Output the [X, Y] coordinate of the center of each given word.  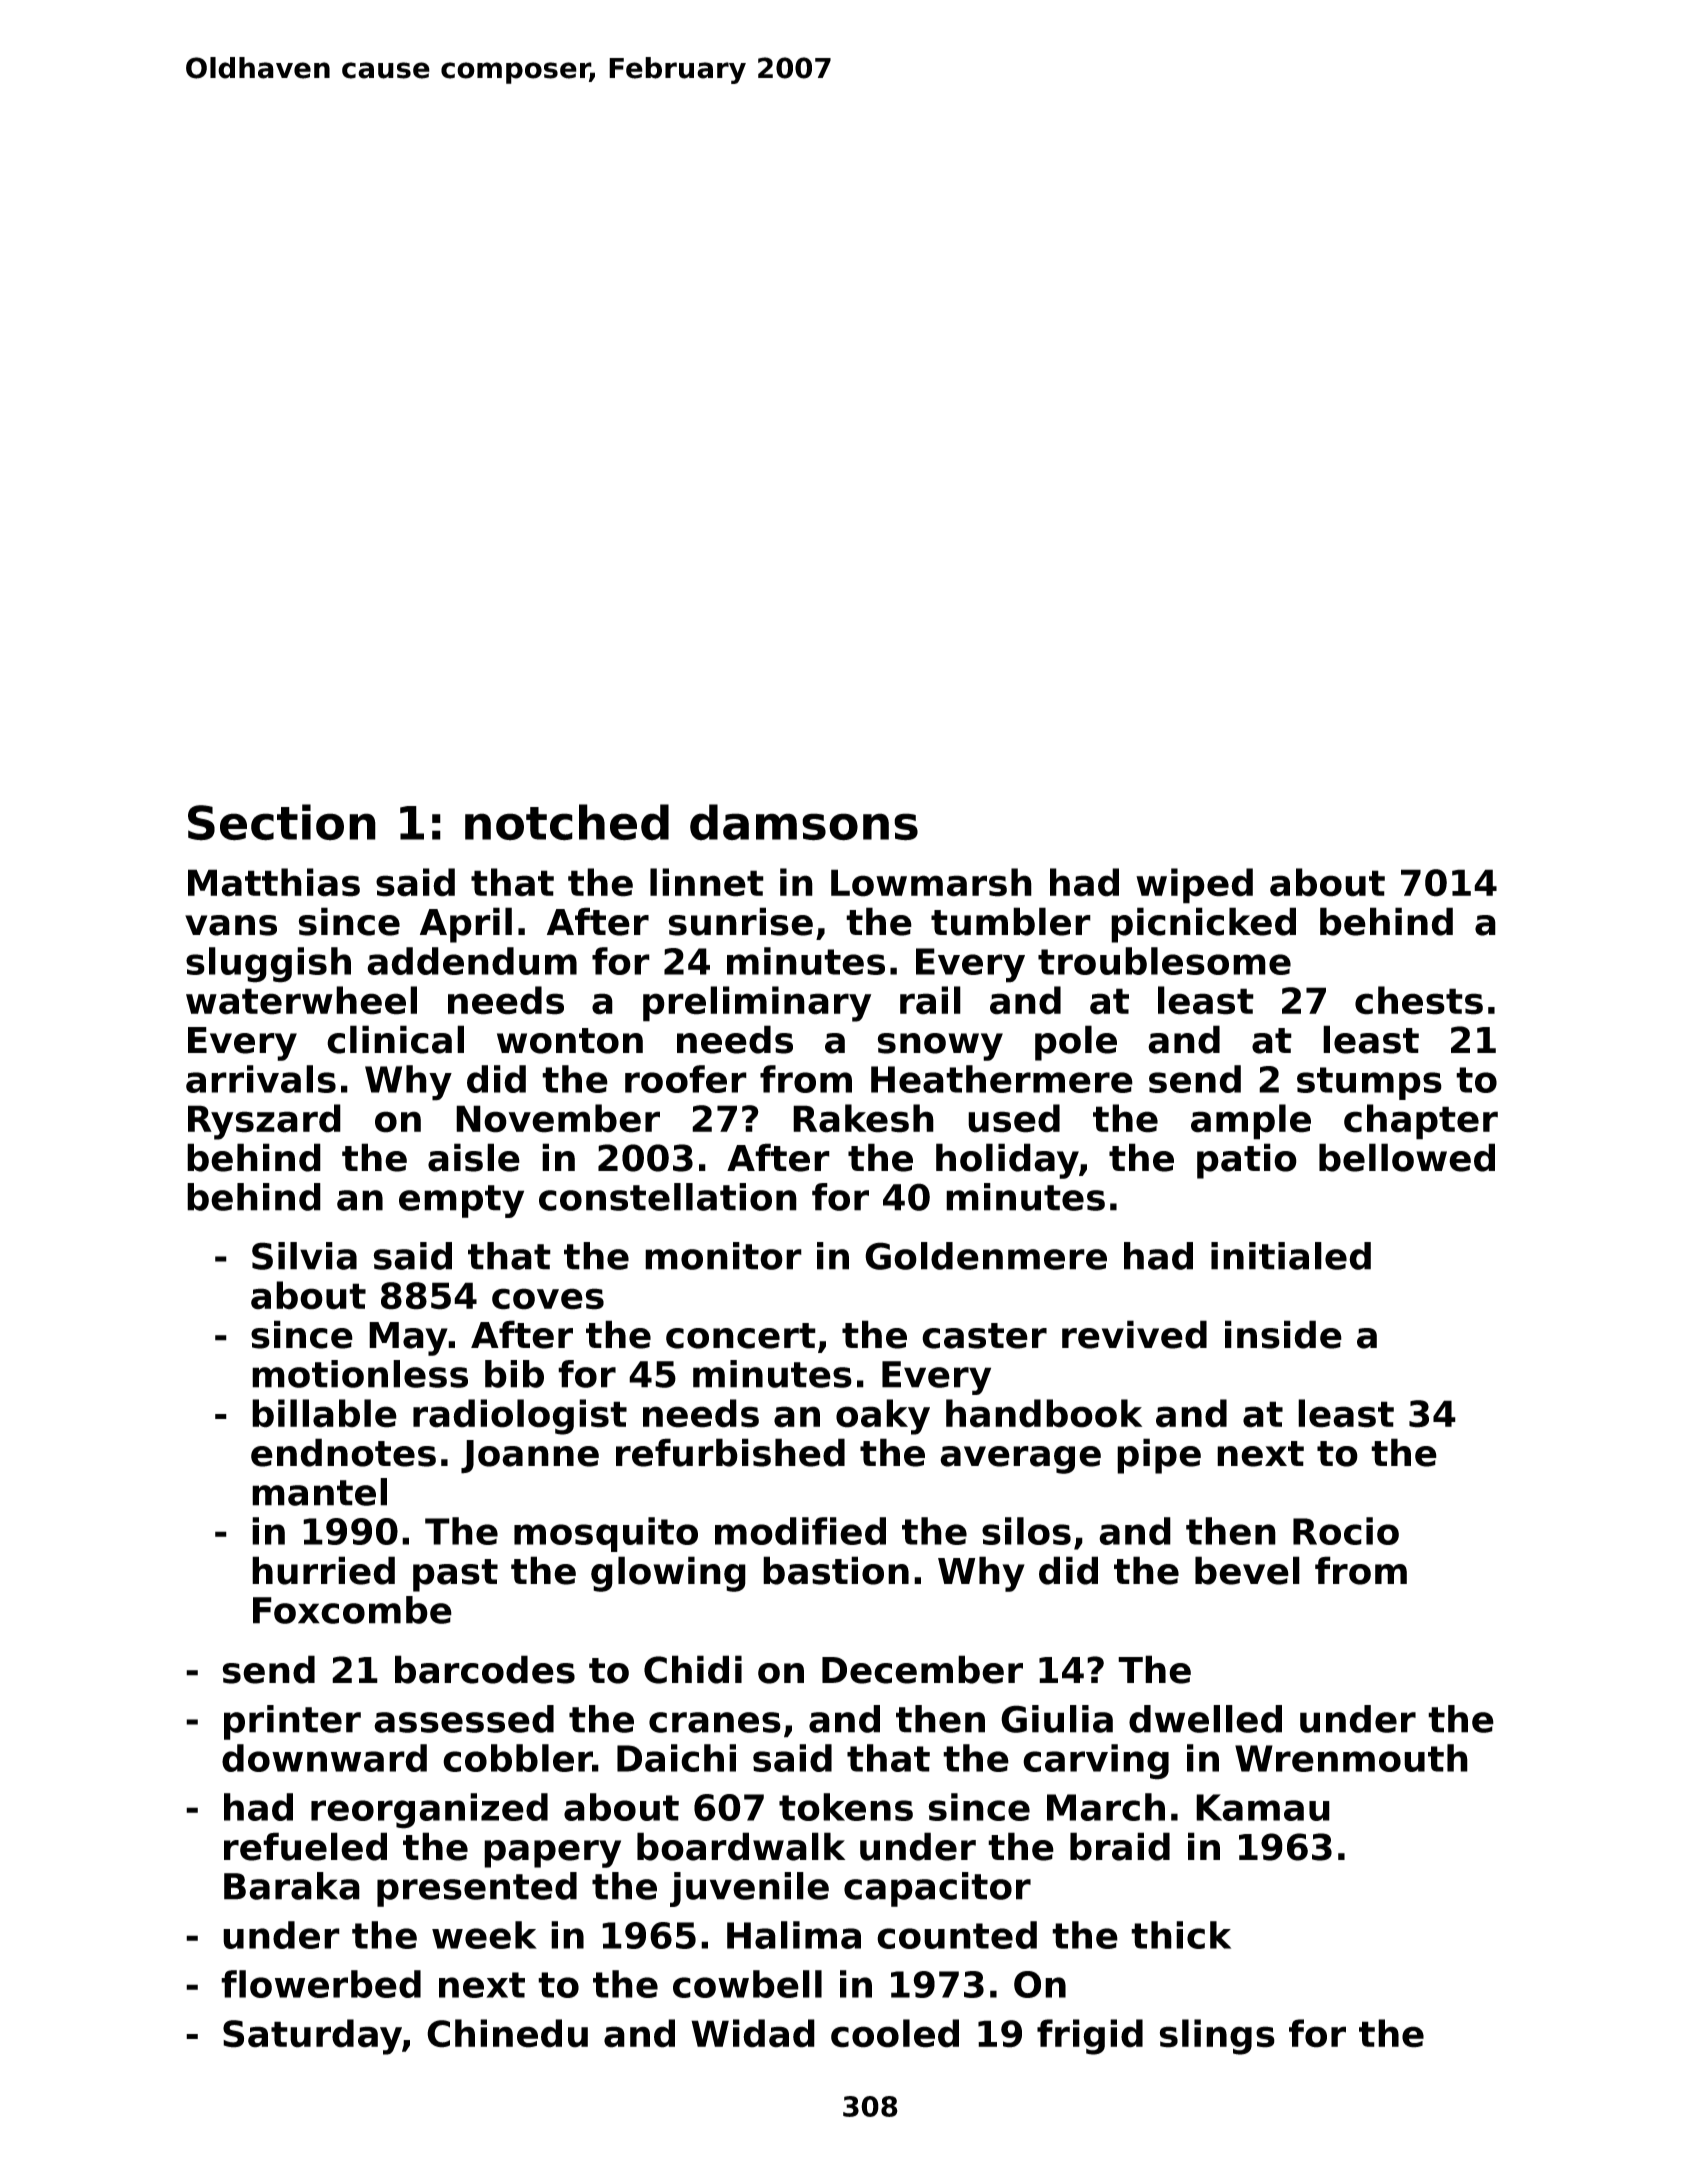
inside [1283, 1334]
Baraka [292, 1886]
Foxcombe [352, 1610]
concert [741, 1336]
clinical [395, 1039]
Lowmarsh [931, 882]
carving [1096, 1762]
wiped [1194, 886]
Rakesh [863, 1118]
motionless [360, 1374]
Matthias [274, 882]
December [922, 1669]
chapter [1421, 1122]
